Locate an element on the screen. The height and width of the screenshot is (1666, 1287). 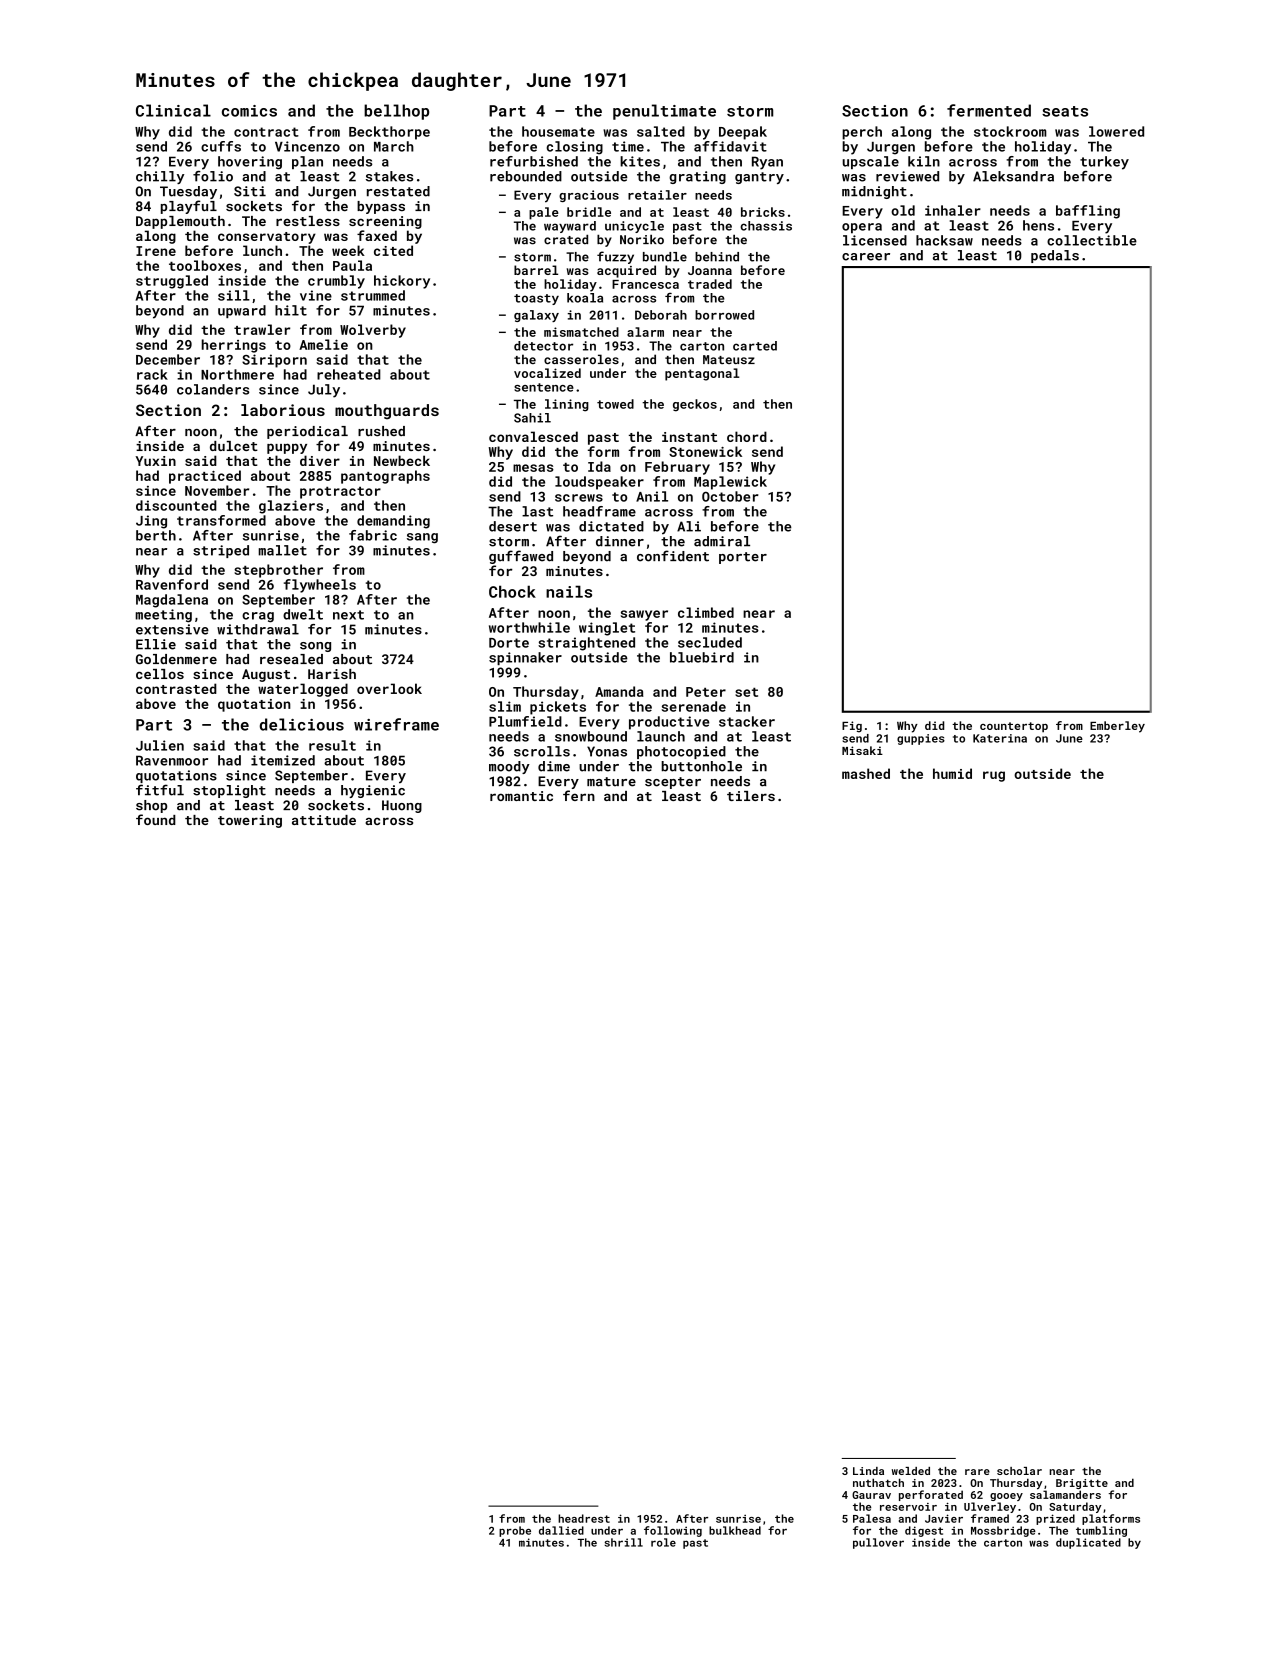
attitude is located at coordinates (324, 820).
